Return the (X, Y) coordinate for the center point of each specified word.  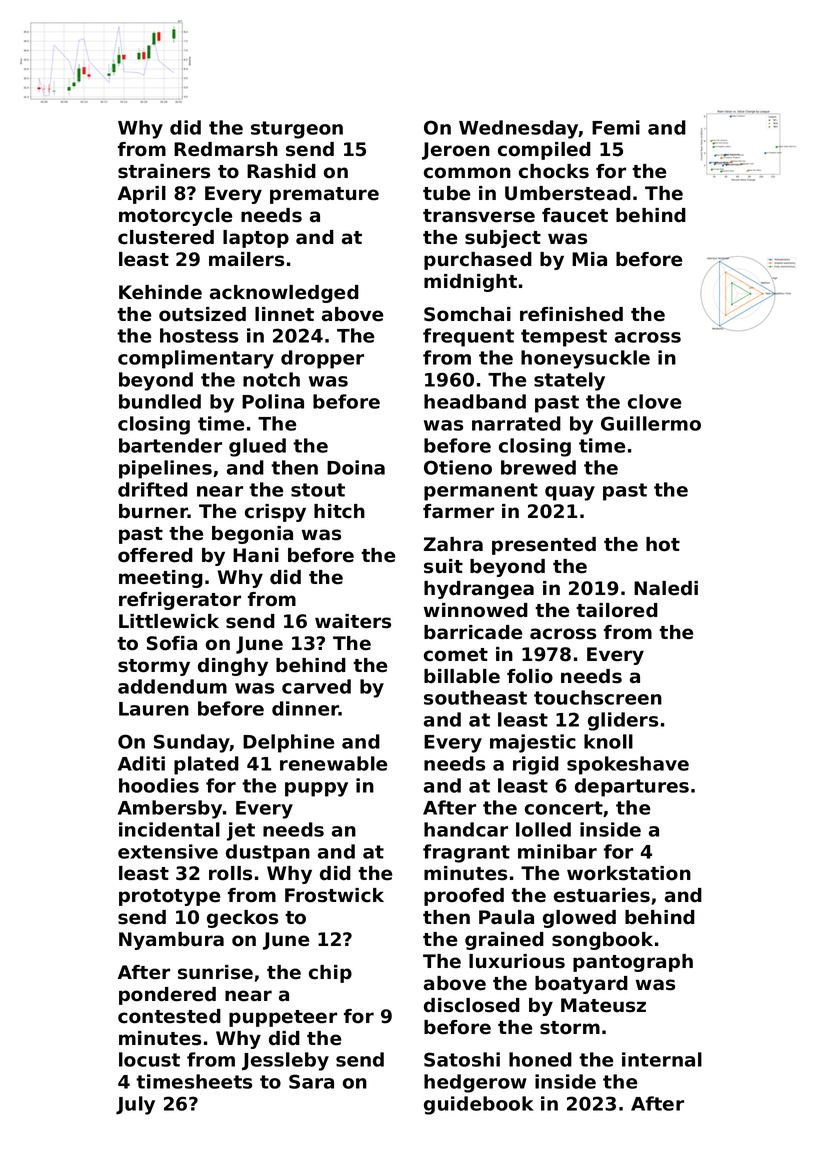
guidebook (478, 1105)
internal (662, 1059)
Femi (616, 127)
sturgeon (297, 130)
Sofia (172, 643)
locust (149, 1059)
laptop (256, 239)
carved (316, 686)
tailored (617, 610)
